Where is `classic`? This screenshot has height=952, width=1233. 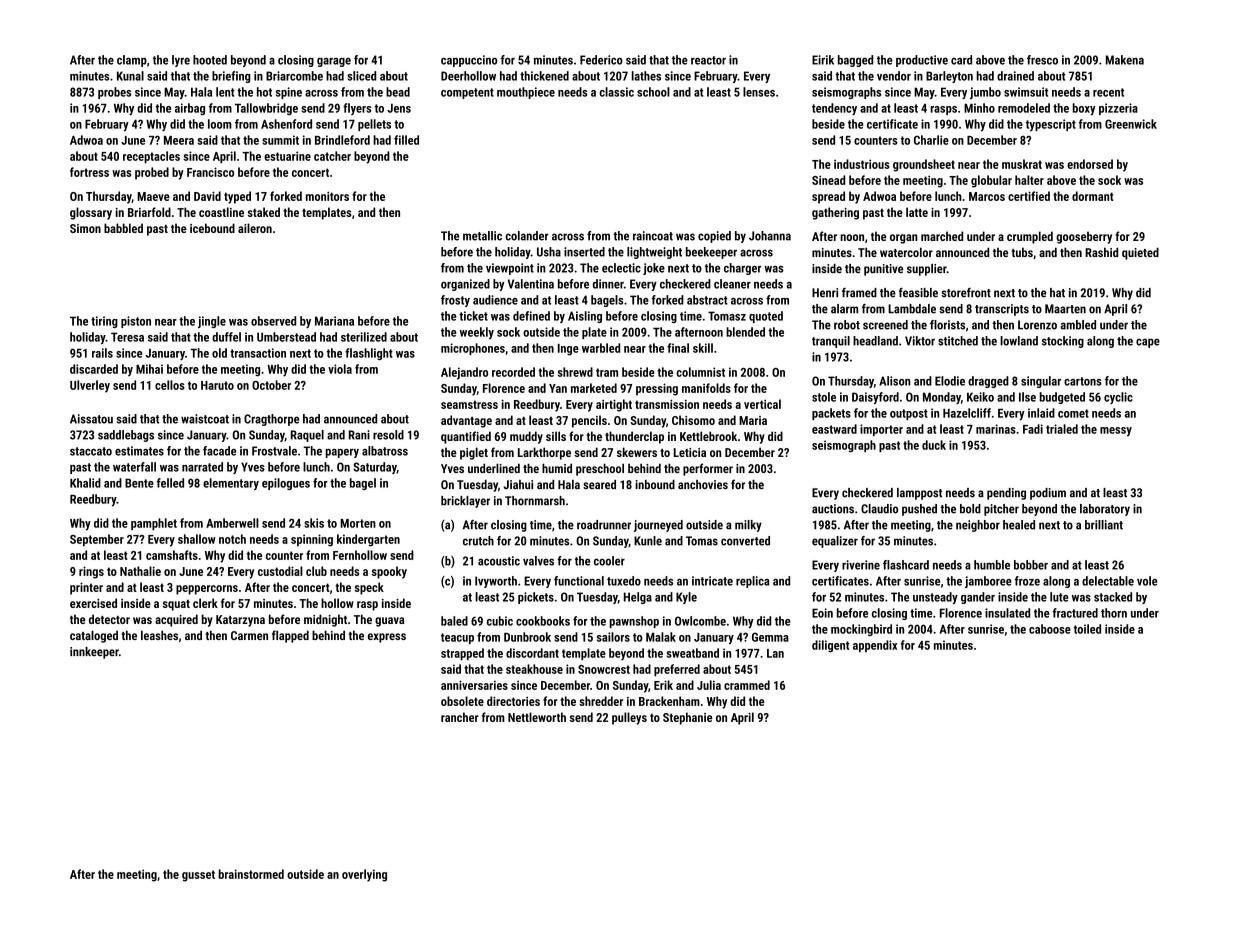 classic is located at coordinates (616, 92).
